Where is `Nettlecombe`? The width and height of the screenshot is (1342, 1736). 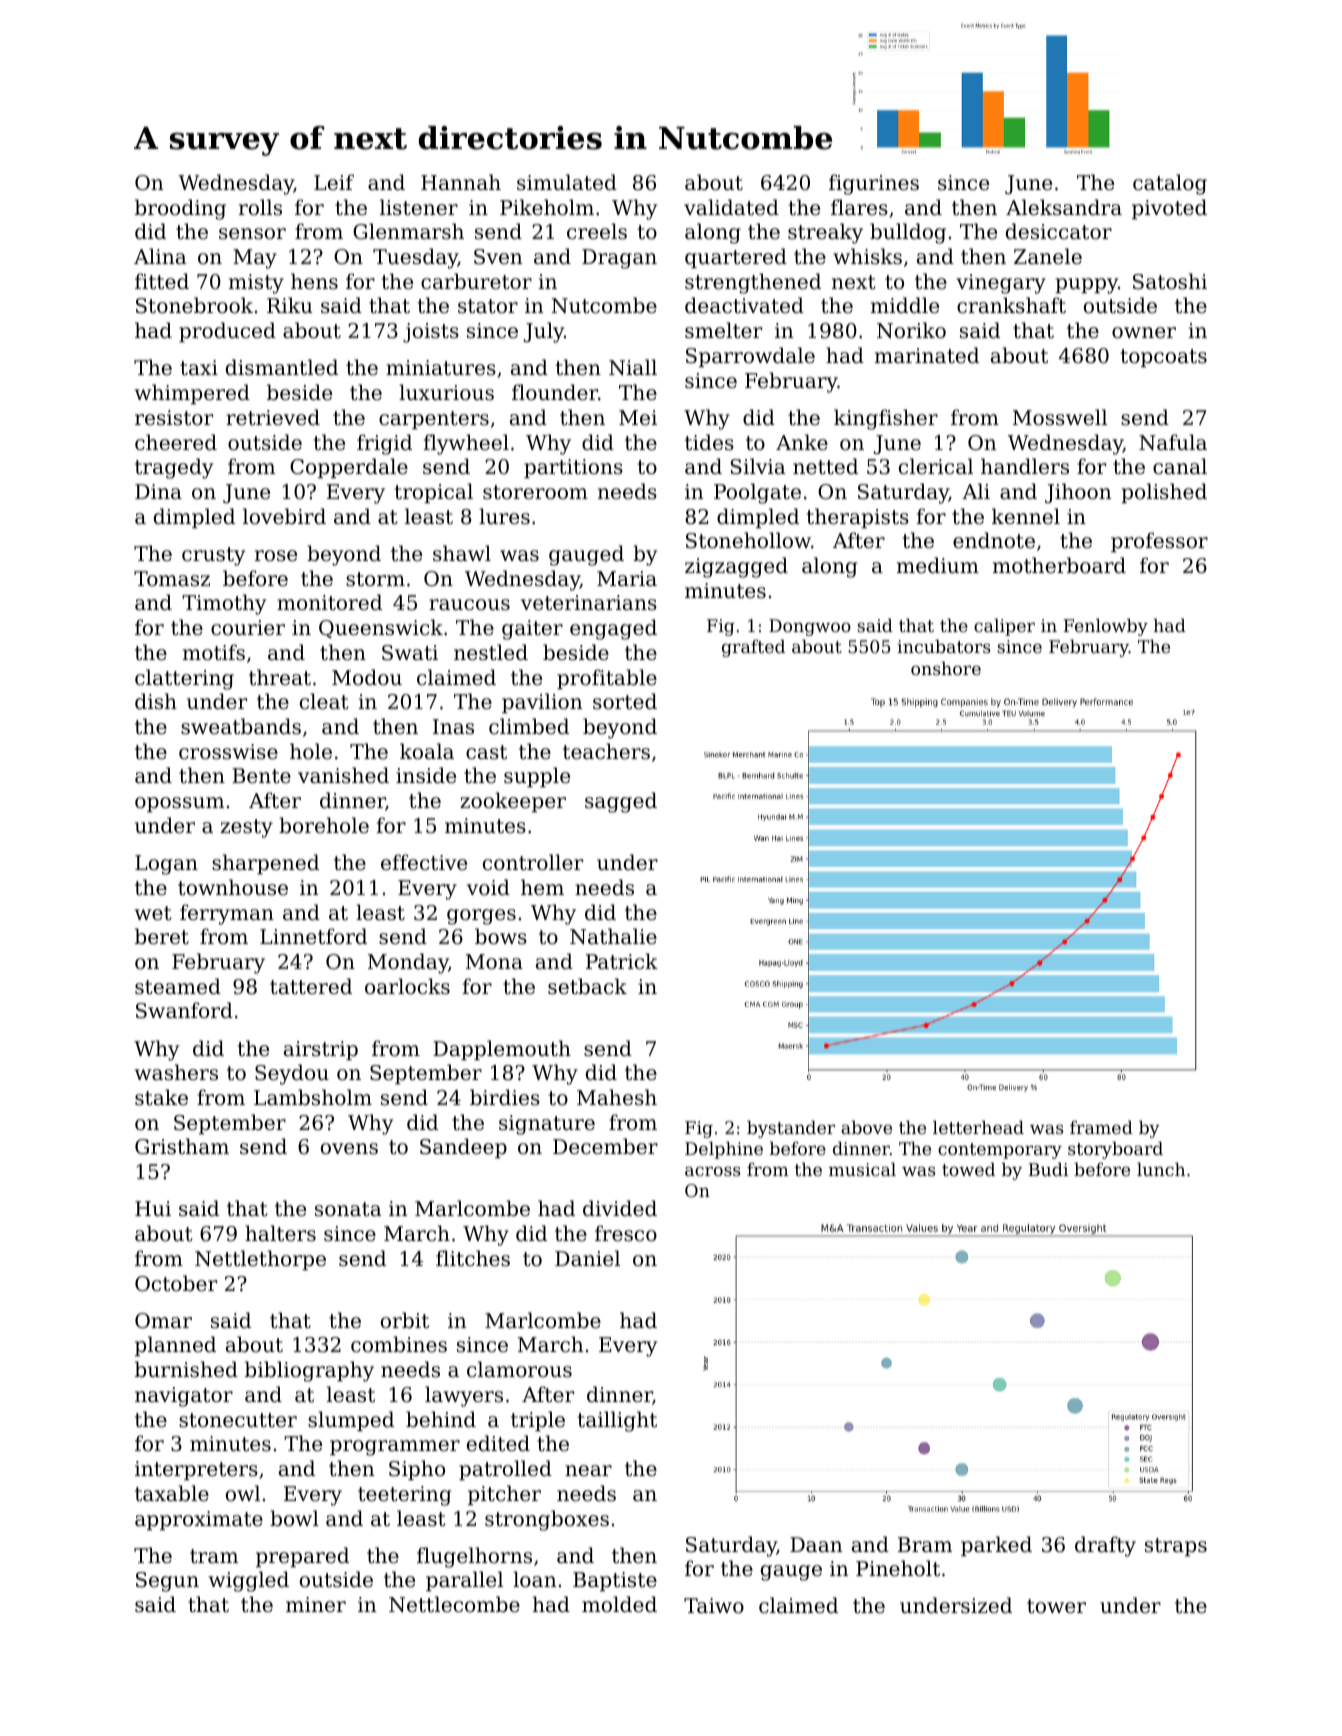
Nettlecombe is located at coordinates (454, 1604).
